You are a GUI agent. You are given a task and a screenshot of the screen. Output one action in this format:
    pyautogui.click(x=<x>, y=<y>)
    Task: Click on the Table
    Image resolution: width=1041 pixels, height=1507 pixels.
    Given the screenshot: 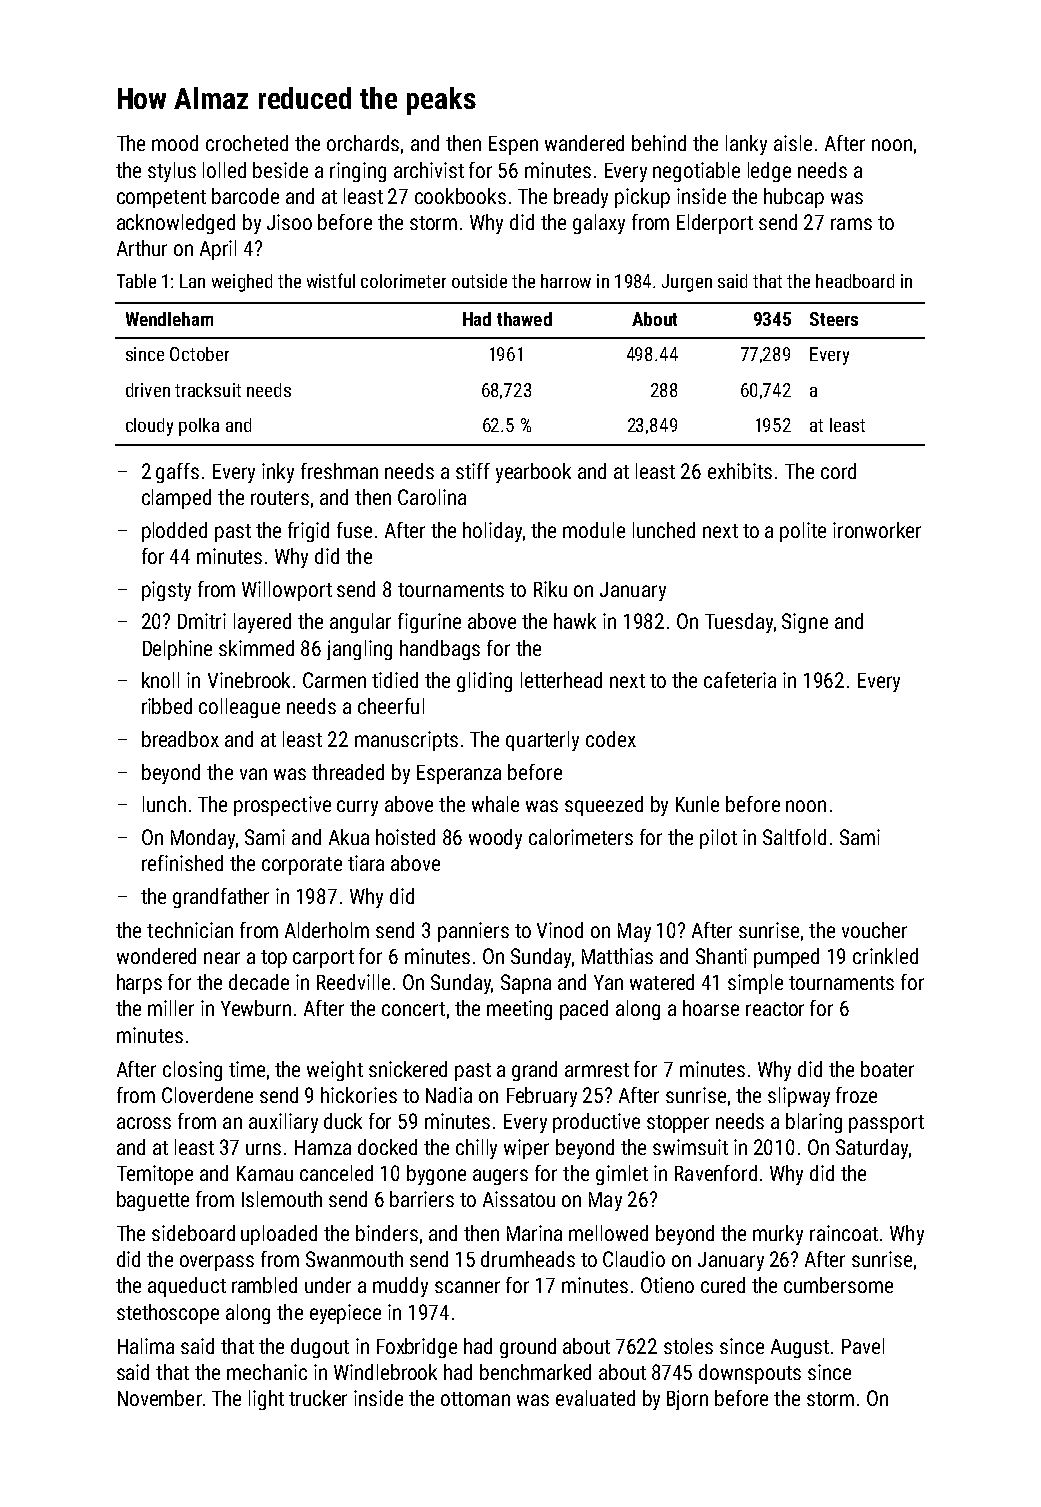 What is the action you would take?
    pyautogui.click(x=136, y=281)
